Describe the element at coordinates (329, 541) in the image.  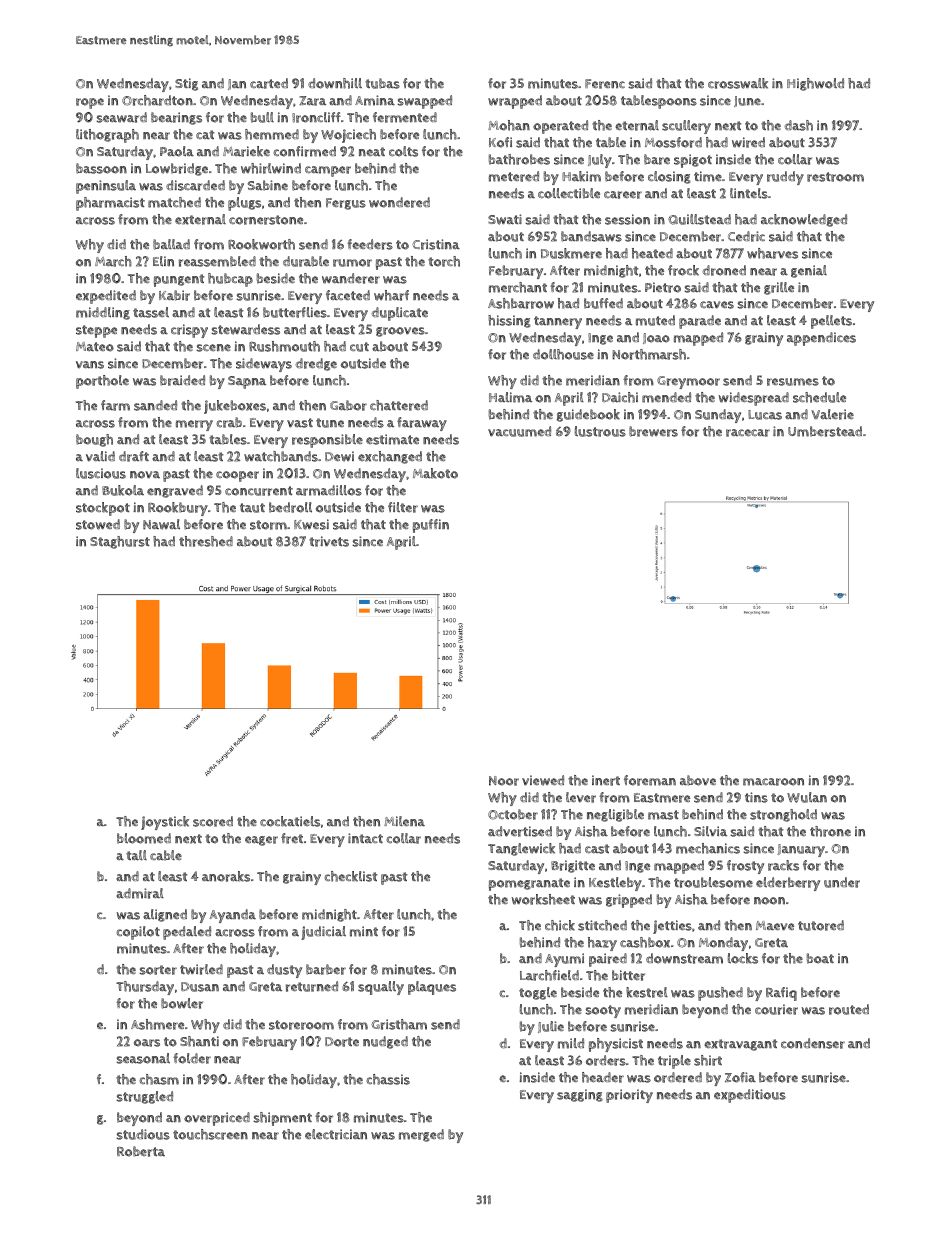
I see `trivets` at that location.
